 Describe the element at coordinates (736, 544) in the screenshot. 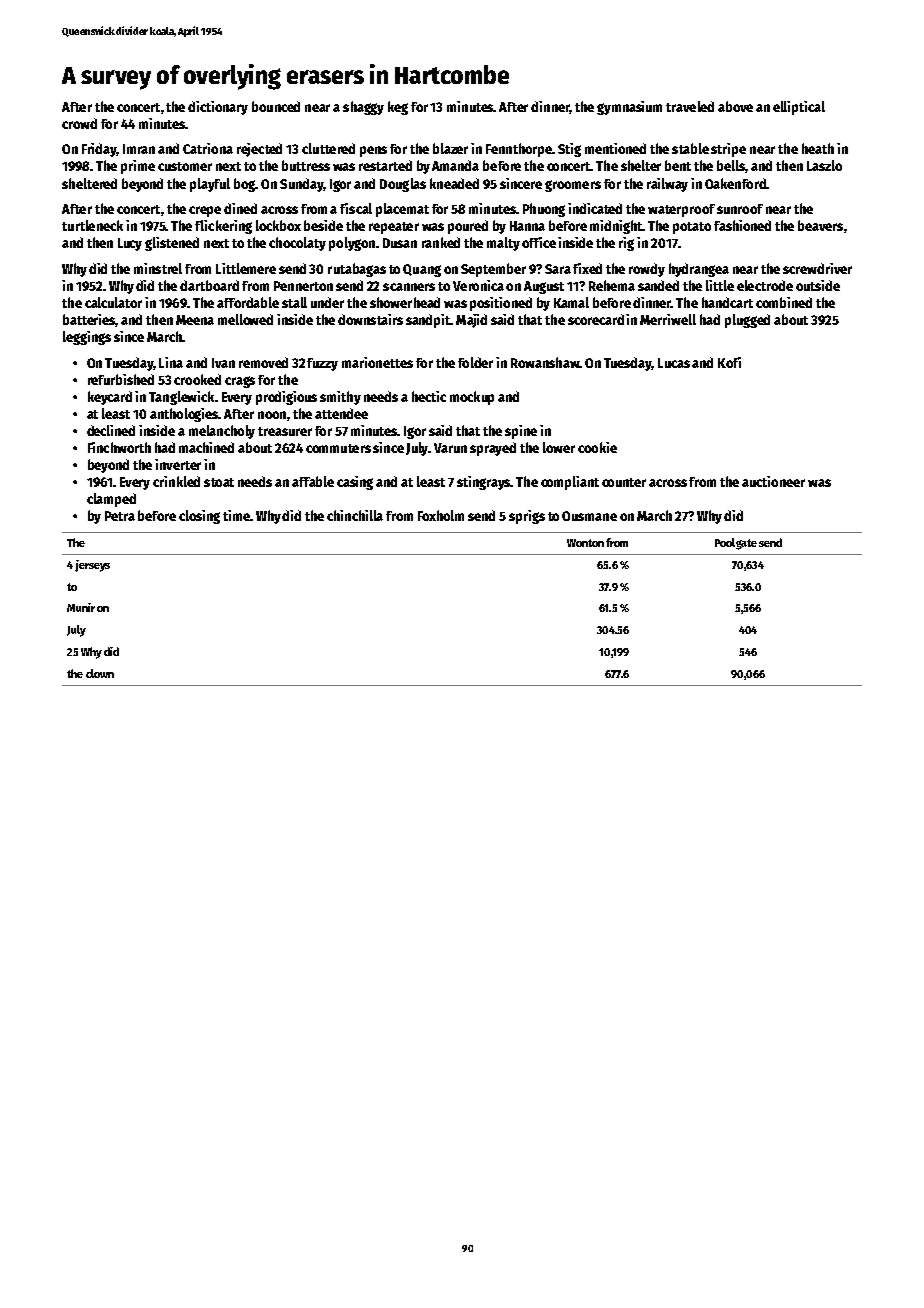

I see `Poolgate` at that location.
